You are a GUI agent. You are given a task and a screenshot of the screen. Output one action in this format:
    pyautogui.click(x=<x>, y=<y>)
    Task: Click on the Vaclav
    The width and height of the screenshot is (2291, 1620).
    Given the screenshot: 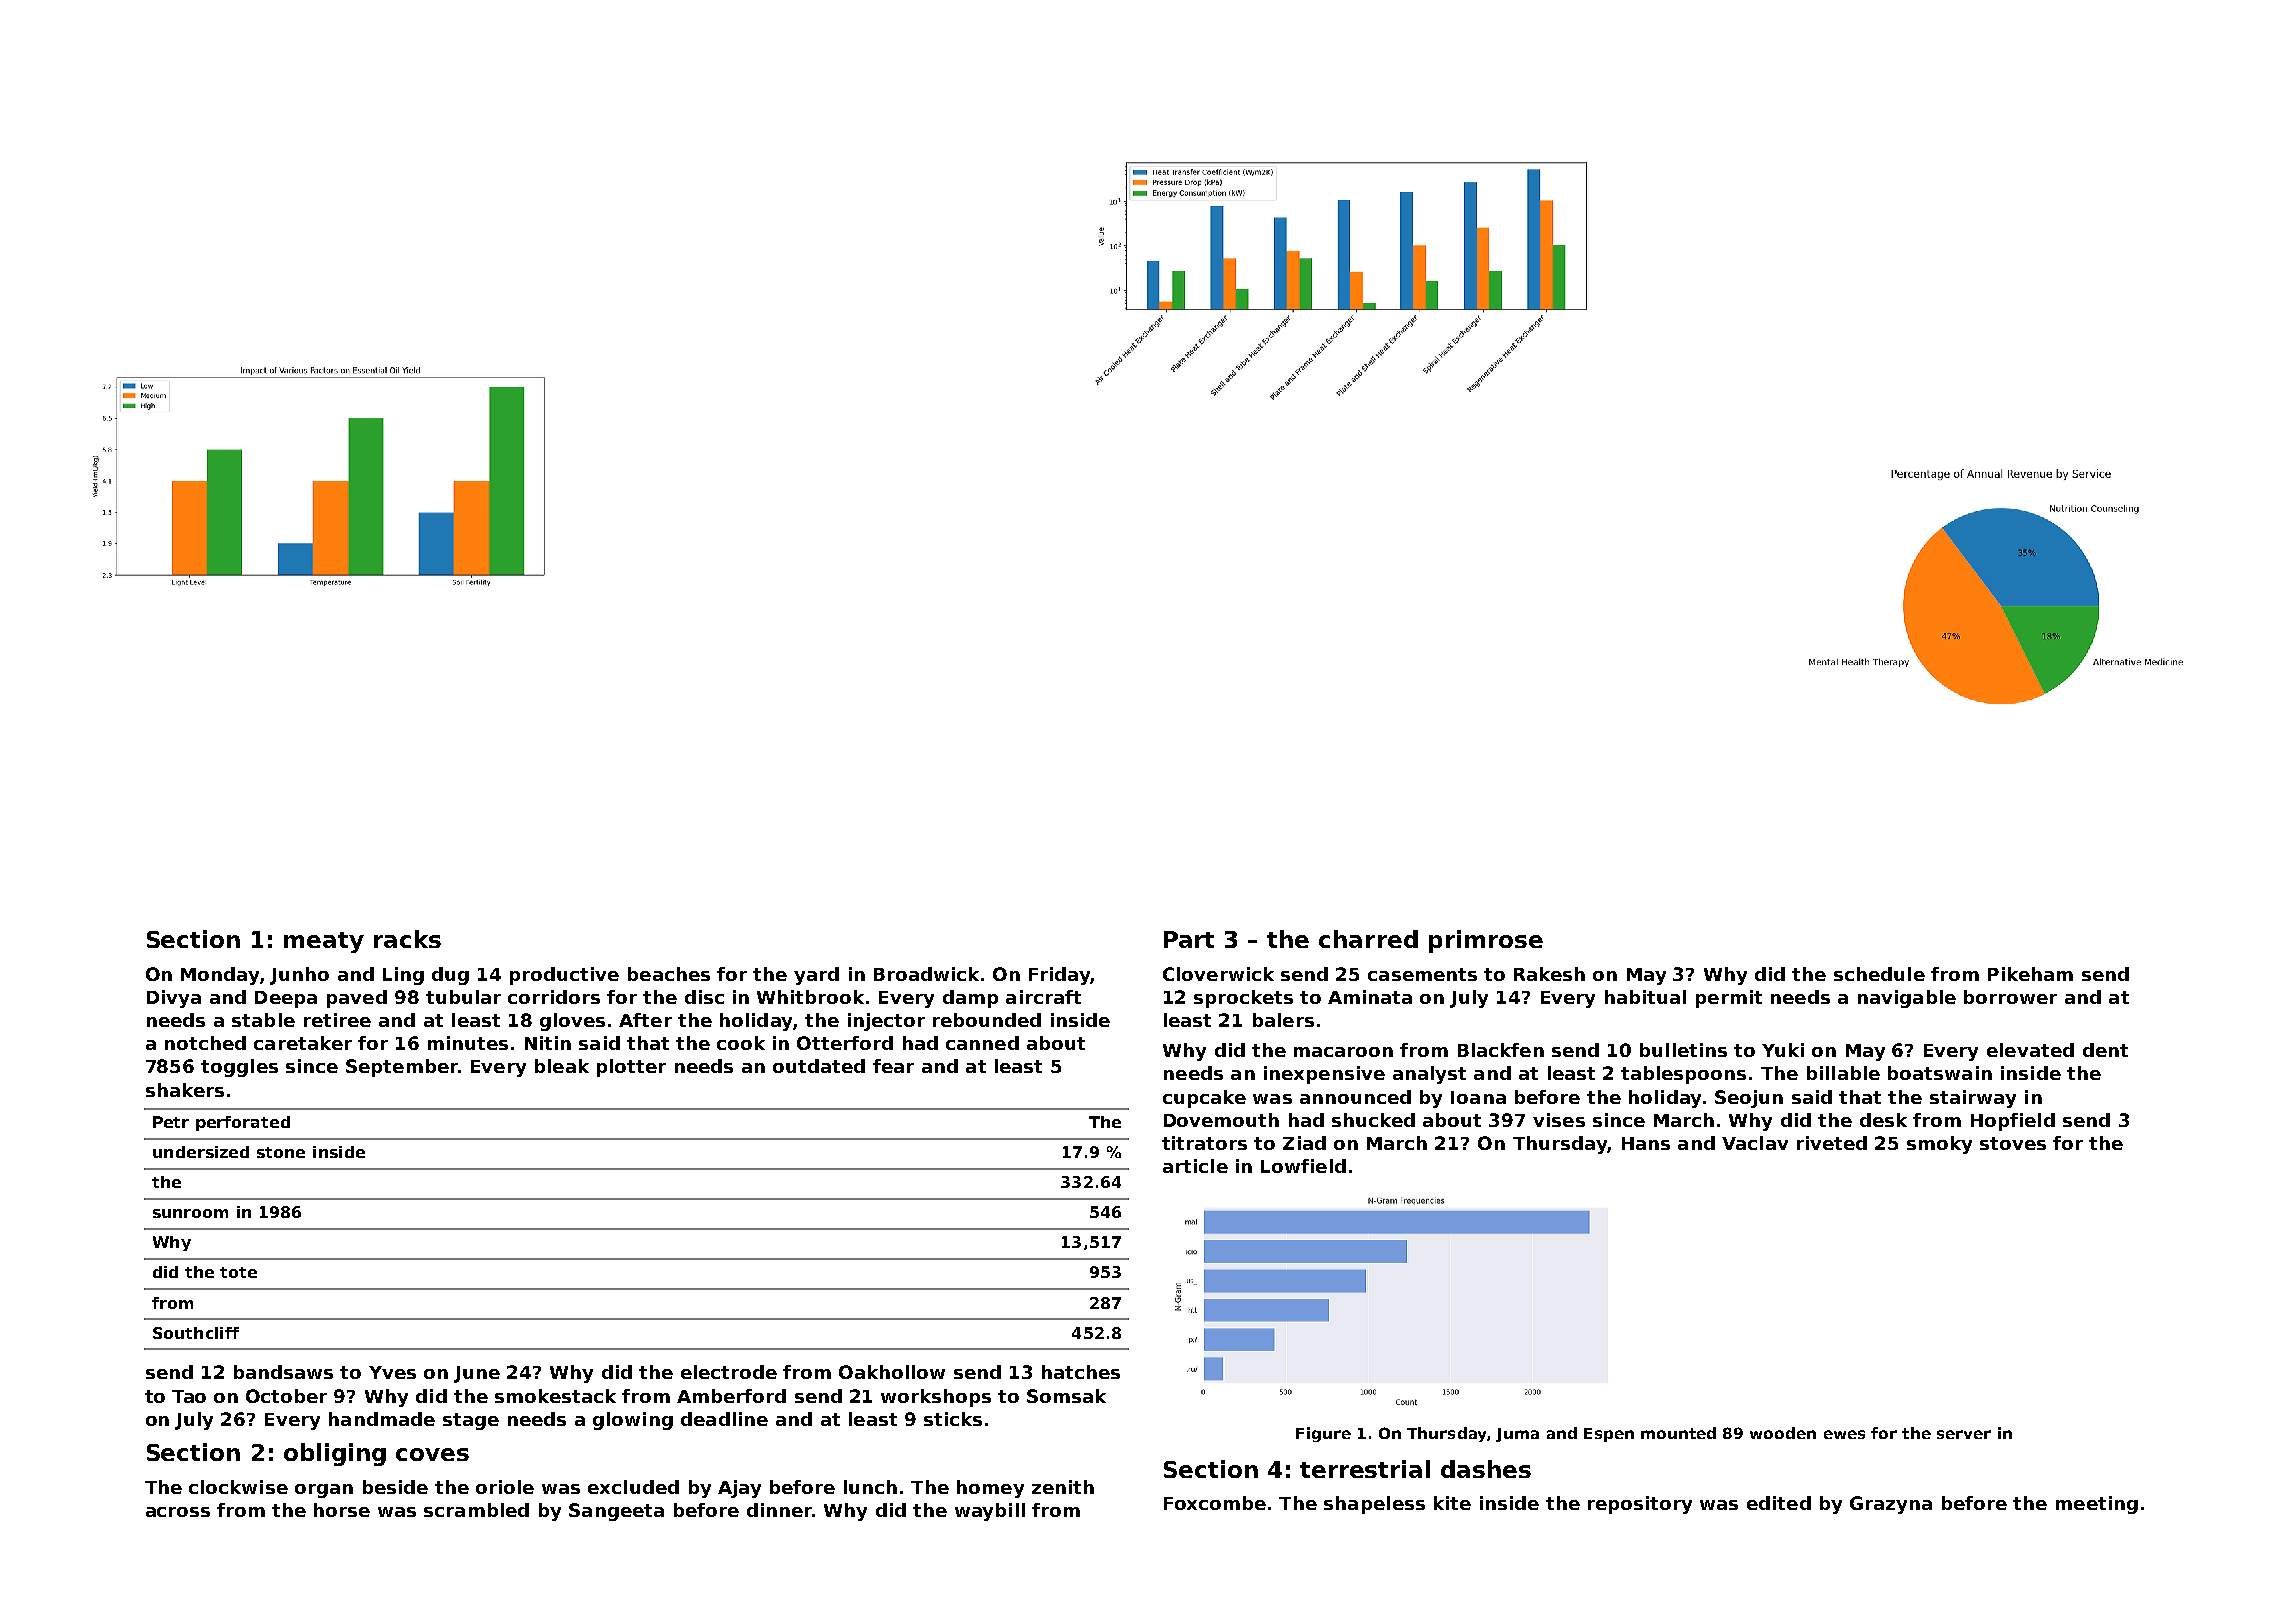 What is the action you would take?
    pyautogui.click(x=1755, y=1143)
